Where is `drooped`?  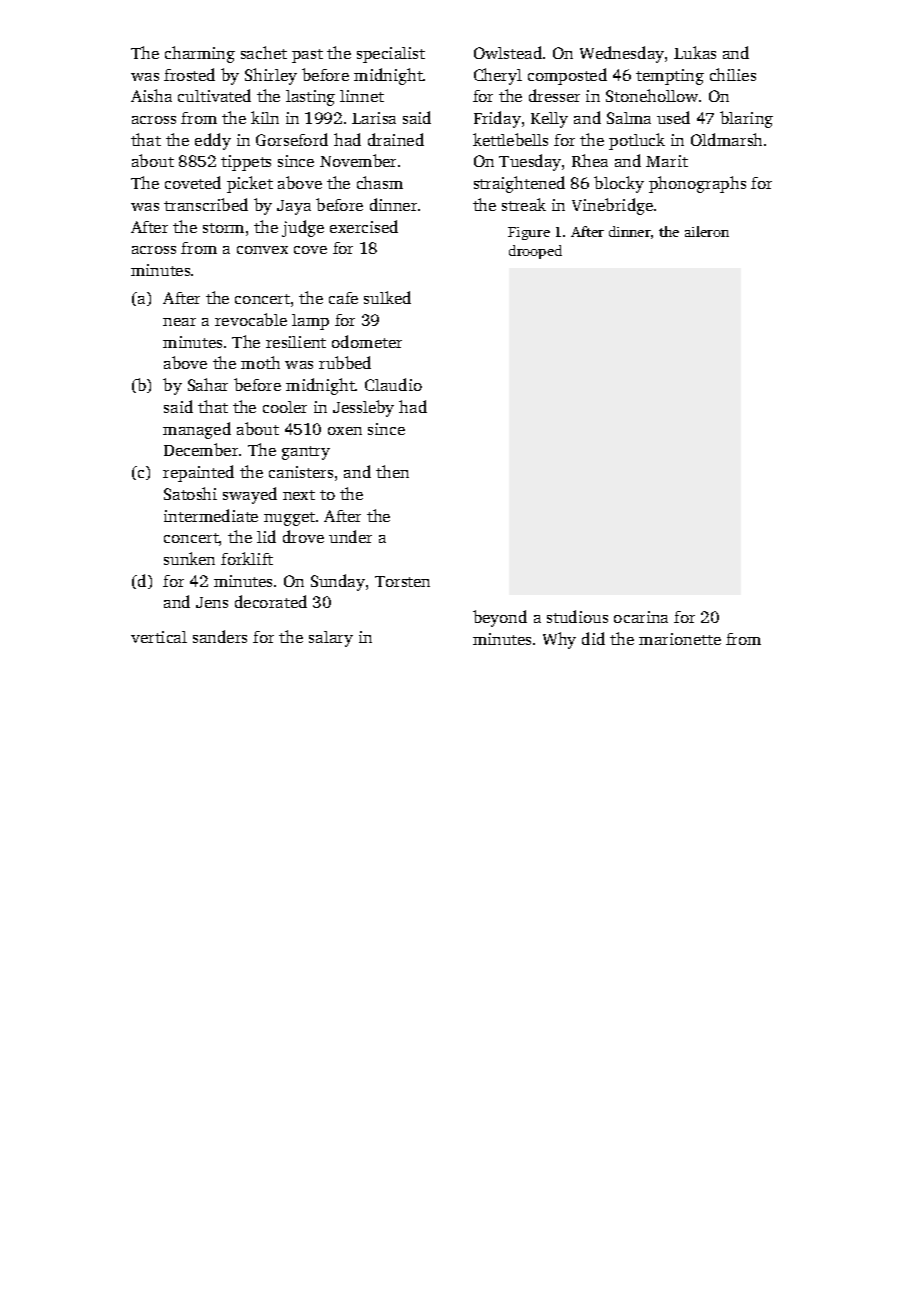 drooped is located at coordinates (535, 252).
